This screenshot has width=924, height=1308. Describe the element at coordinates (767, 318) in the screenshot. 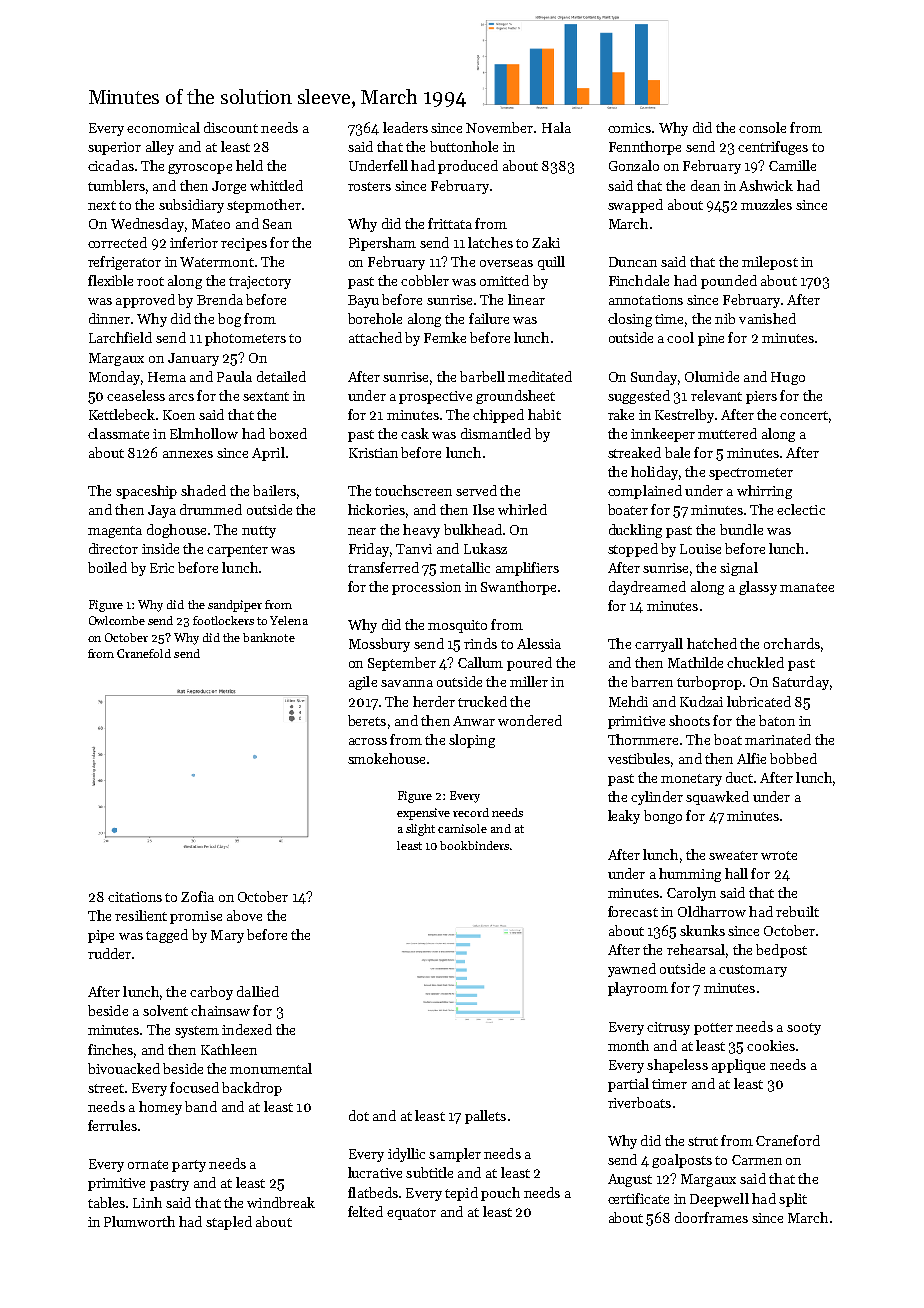

I see `vanished` at that location.
